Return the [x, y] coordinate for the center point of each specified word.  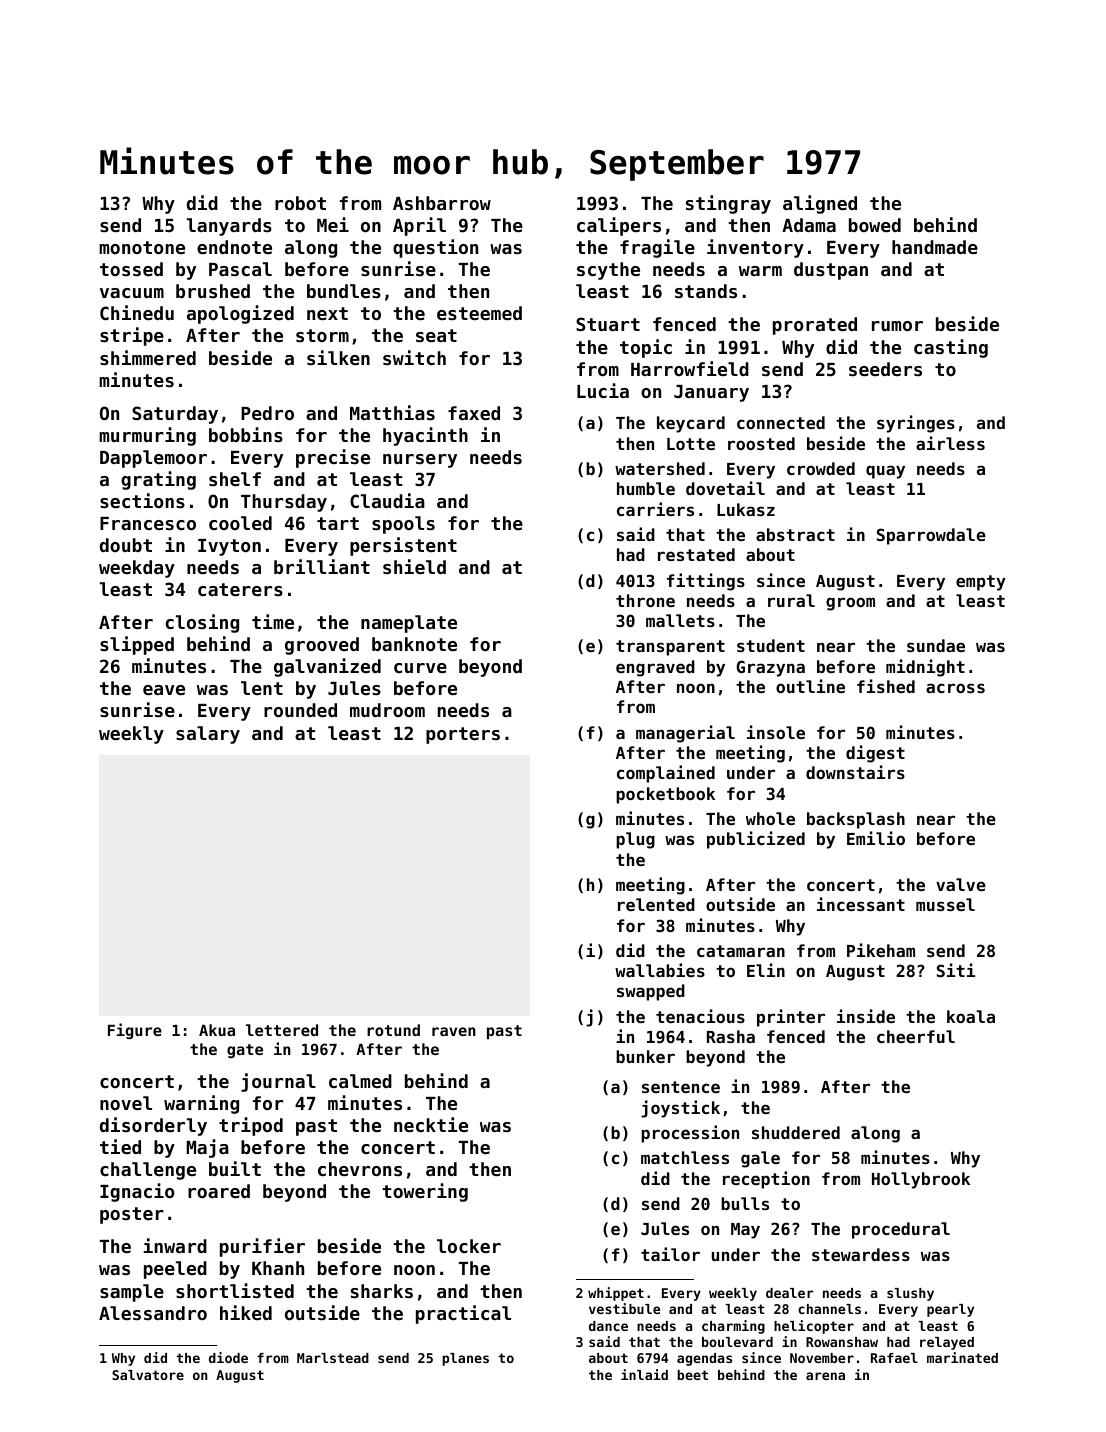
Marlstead [333, 1358]
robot [300, 203]
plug [635, 840]
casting [951, 348]
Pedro [267, 413]
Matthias [392, 412]
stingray [728, 204]
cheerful [916, 1036]
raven [454, 1031]
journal [278, 1082]
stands [706, 291]
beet [692, 1375]
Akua [217, 1030]
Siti [956, 970]
